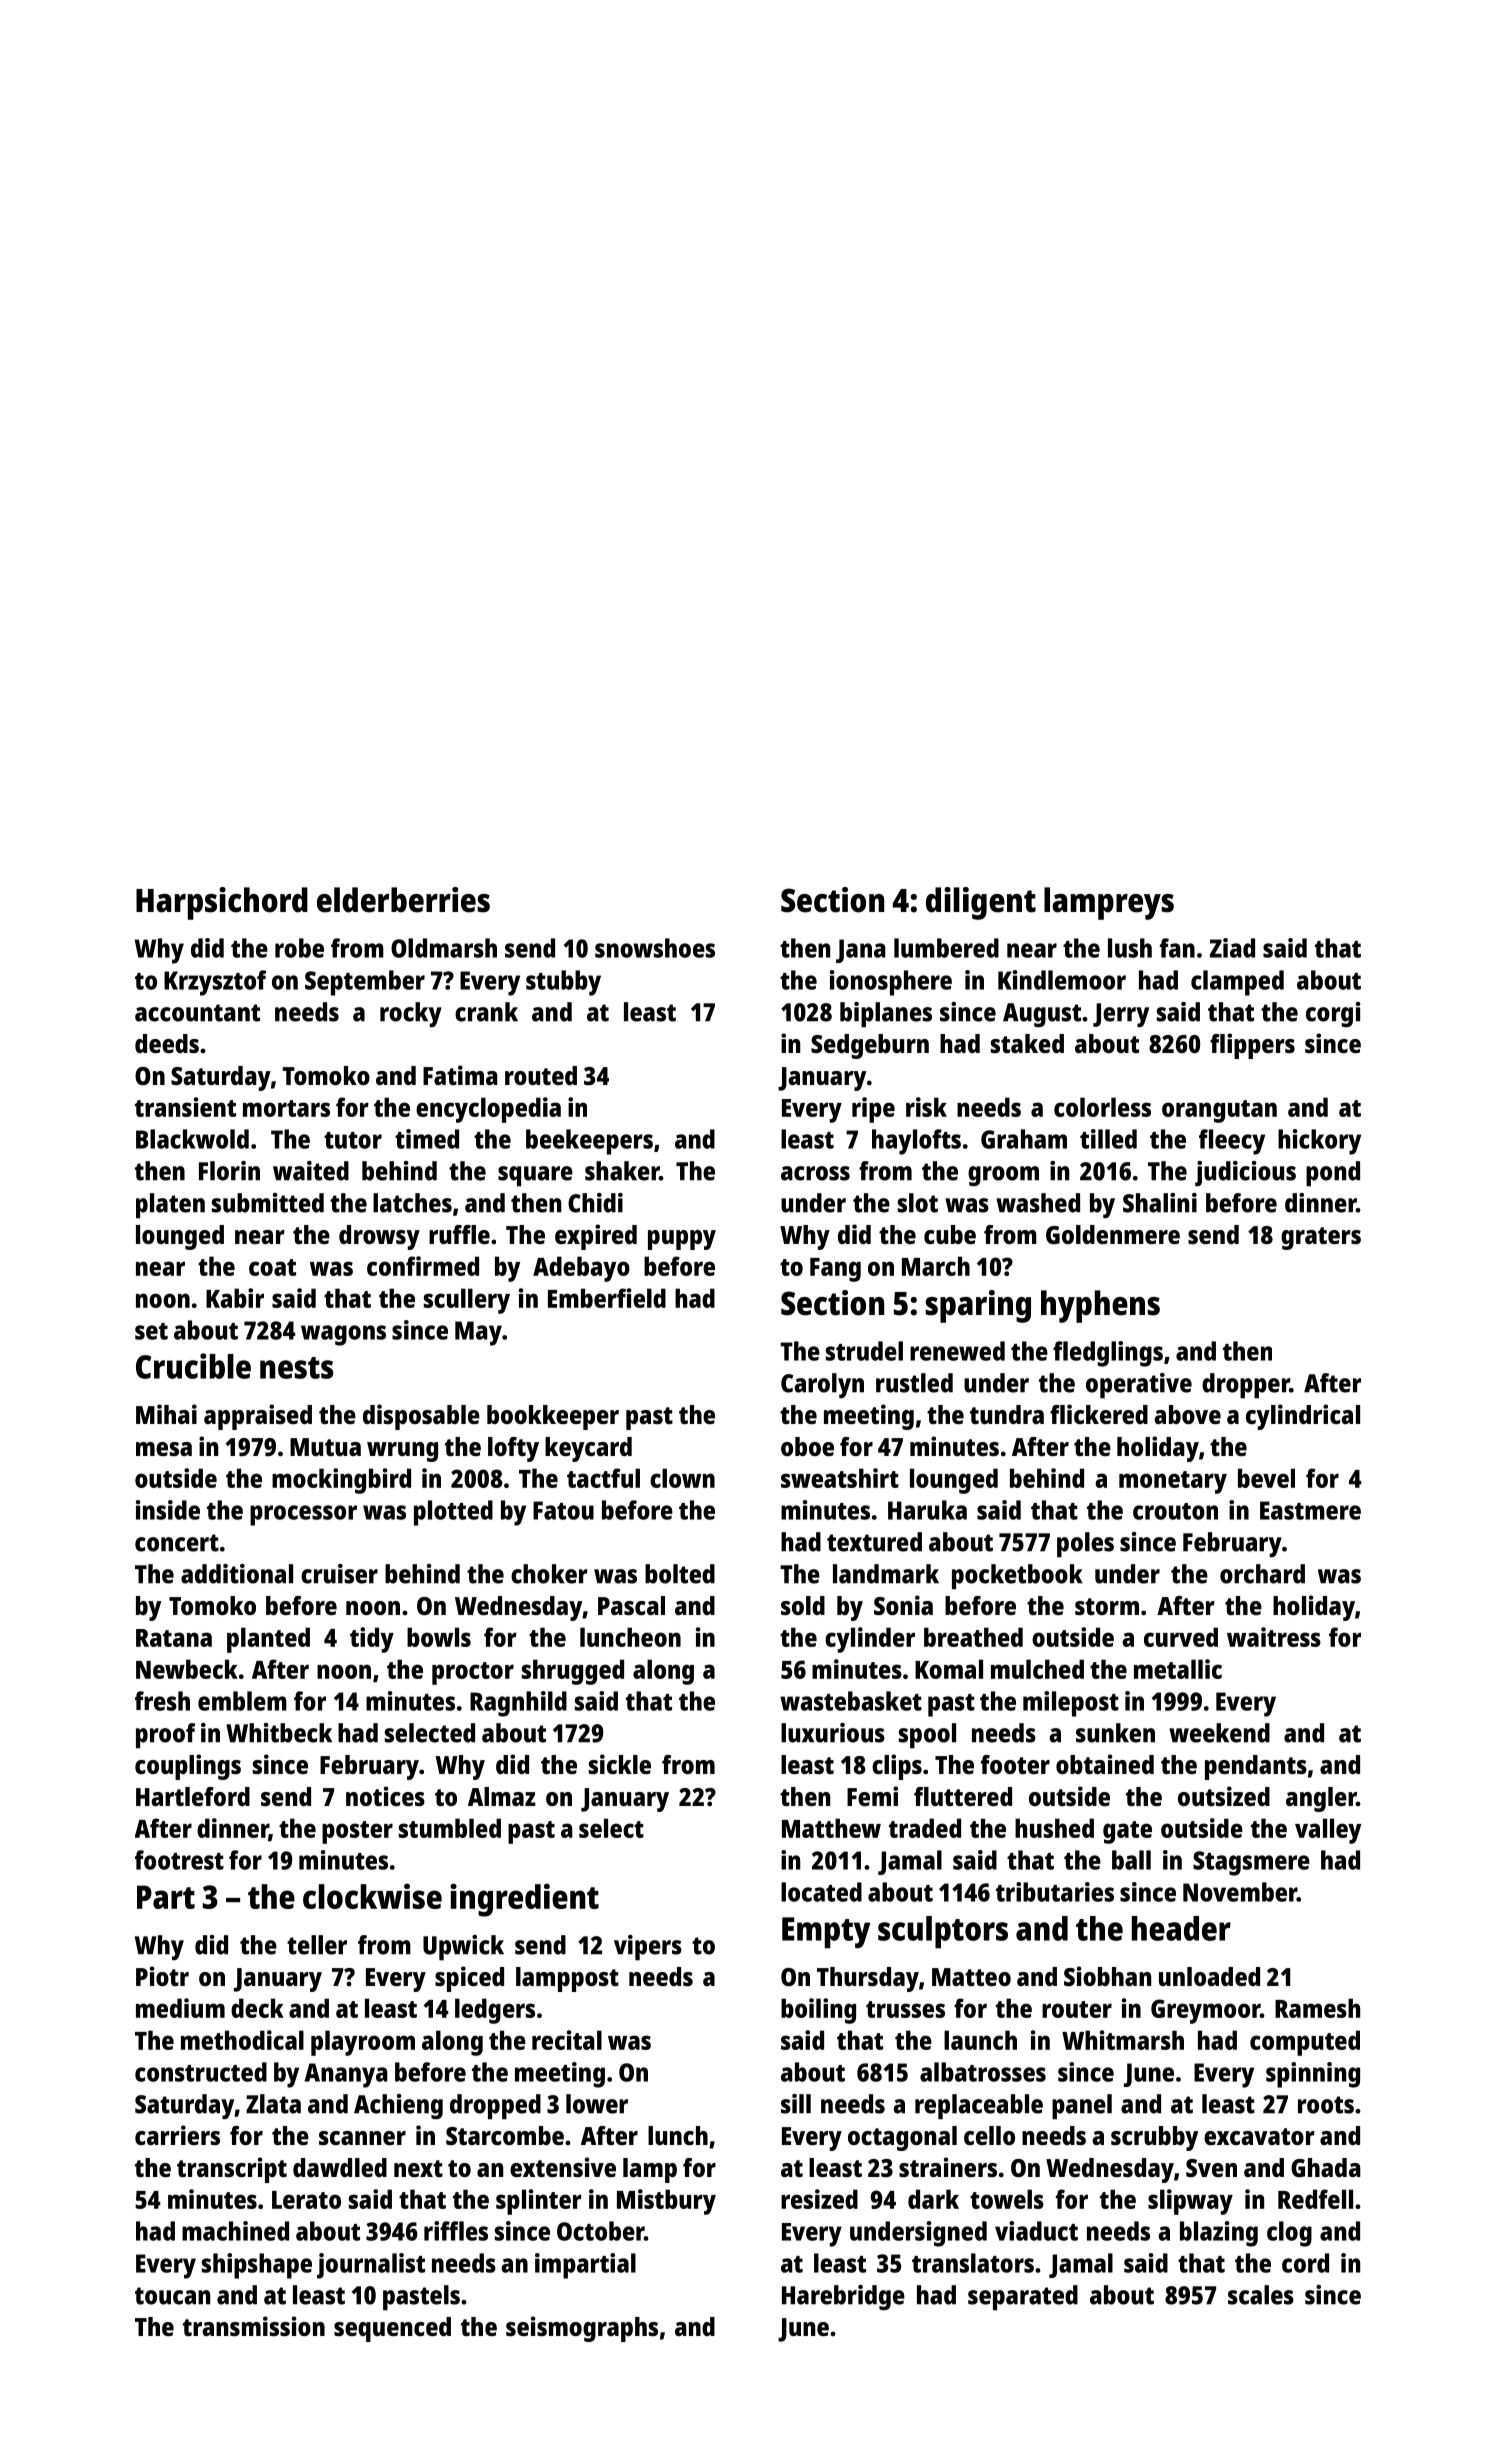  What do you see at coordinates (1319, 1142) in the screenshot?
I see `hickory` at bounding box center [1319, 1142].
